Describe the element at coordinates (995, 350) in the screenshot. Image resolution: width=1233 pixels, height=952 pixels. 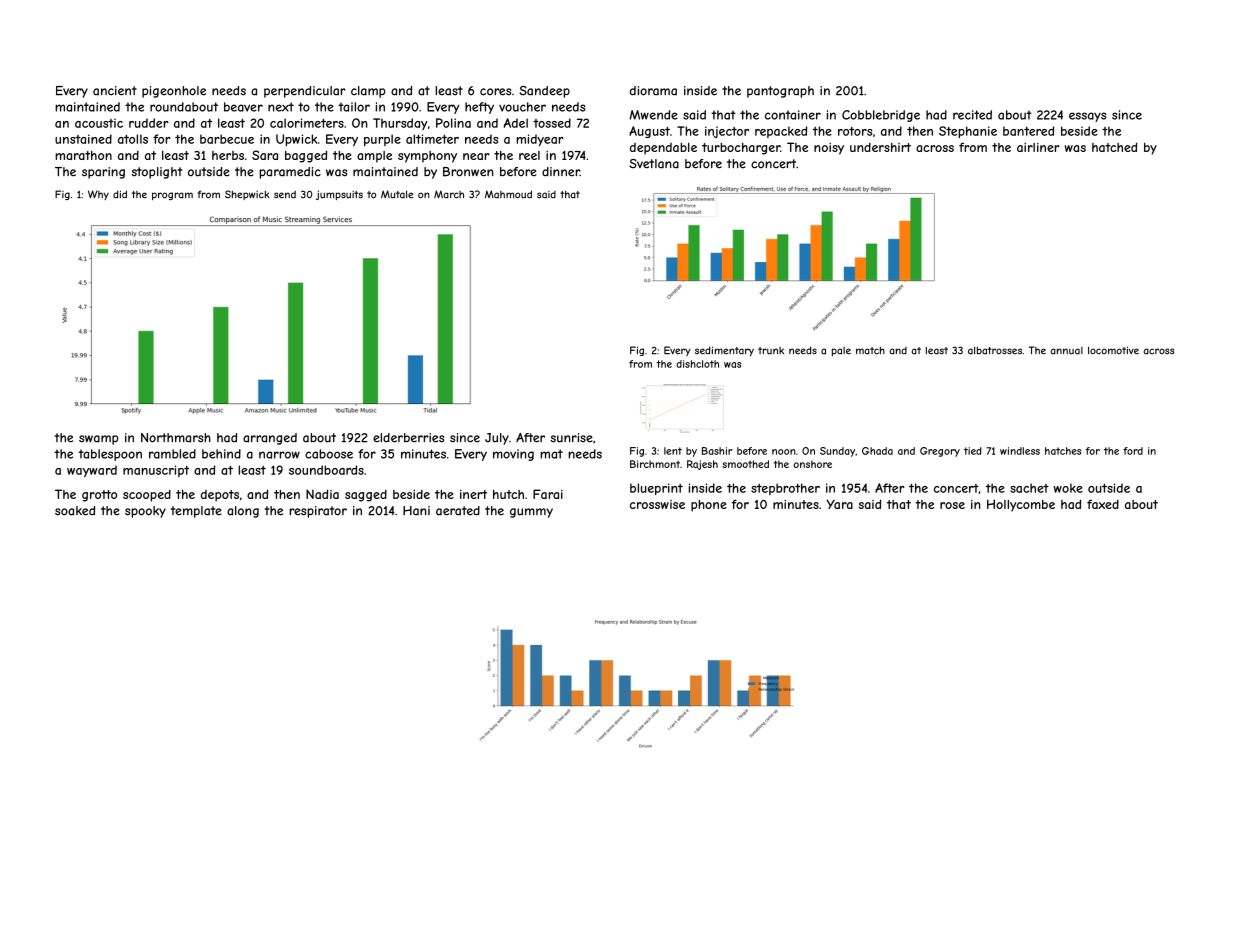
I see `albatrosses` at that location.
